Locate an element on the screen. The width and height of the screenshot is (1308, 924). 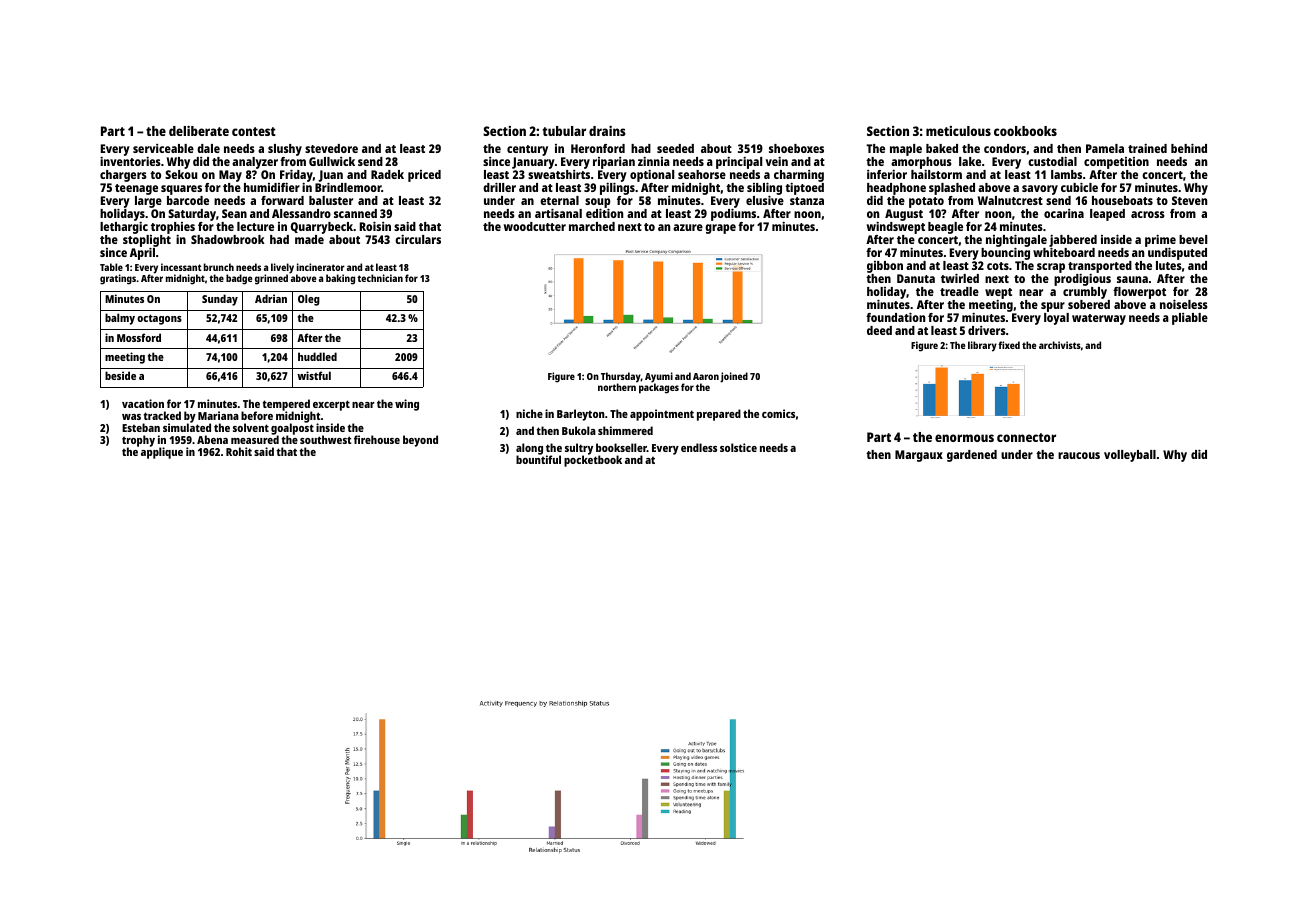
gibbon is located at coordinates (885, 267).
